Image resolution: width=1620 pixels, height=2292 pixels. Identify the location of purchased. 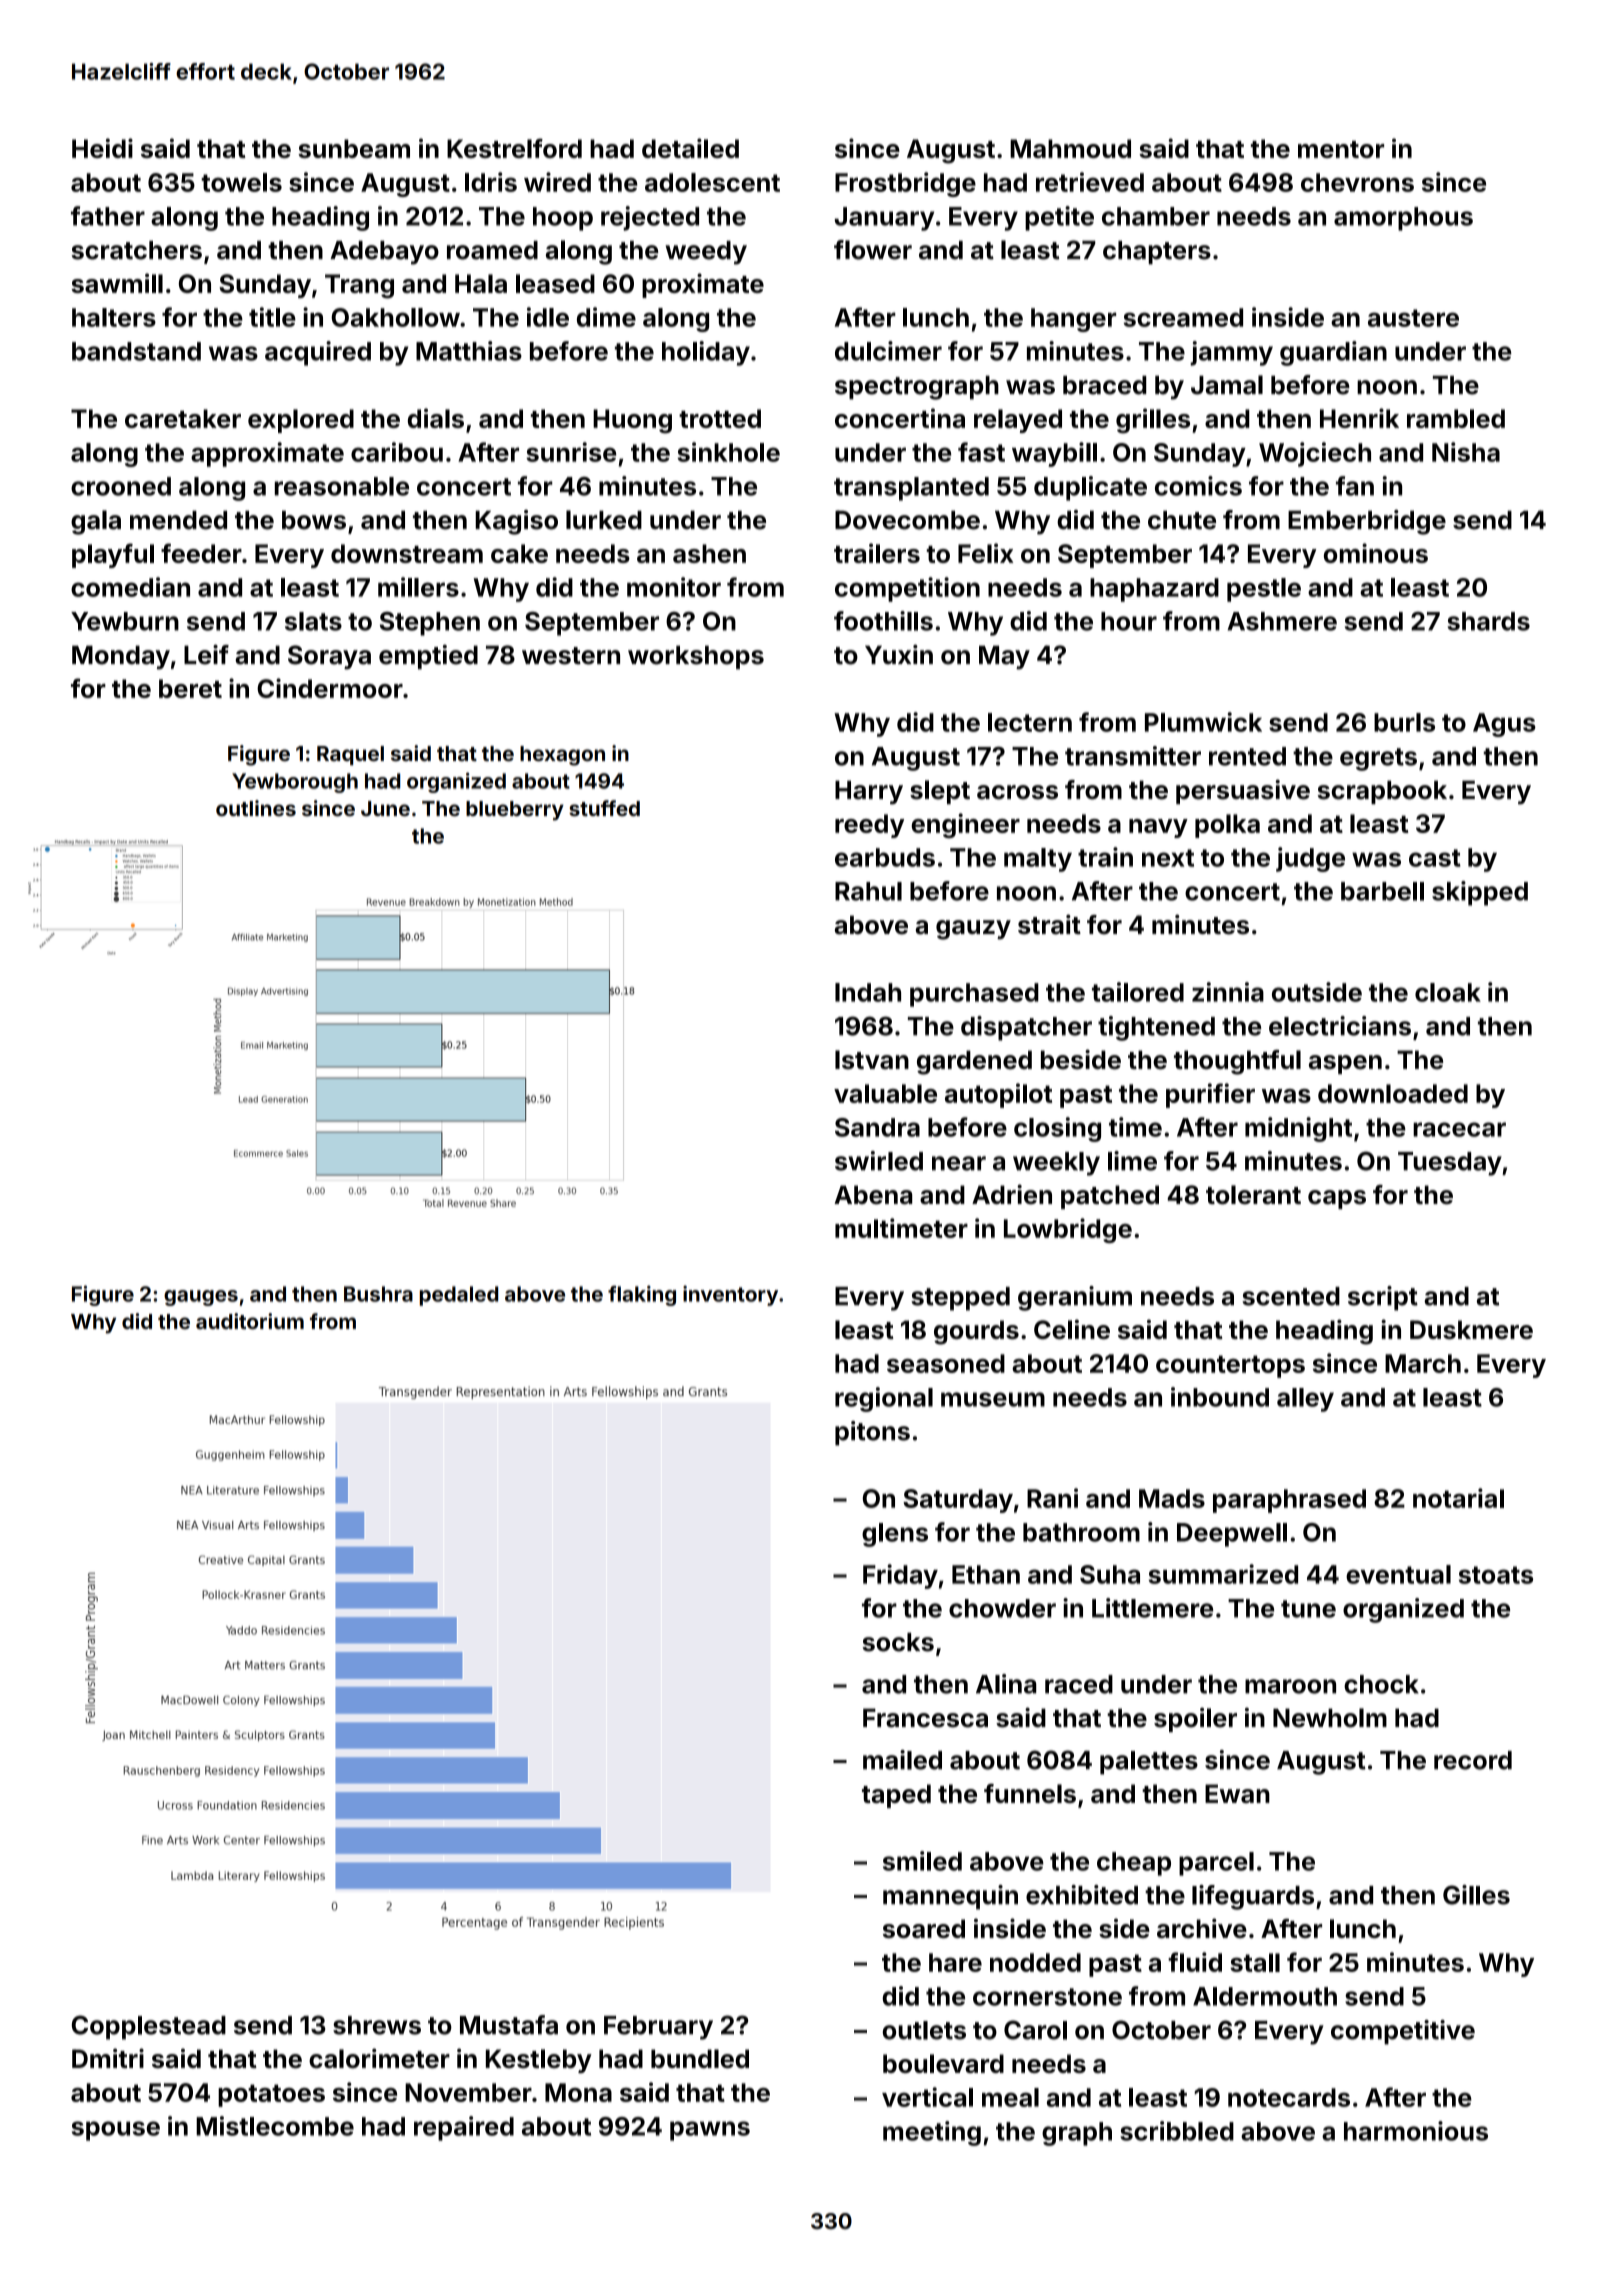
(974, 995).
